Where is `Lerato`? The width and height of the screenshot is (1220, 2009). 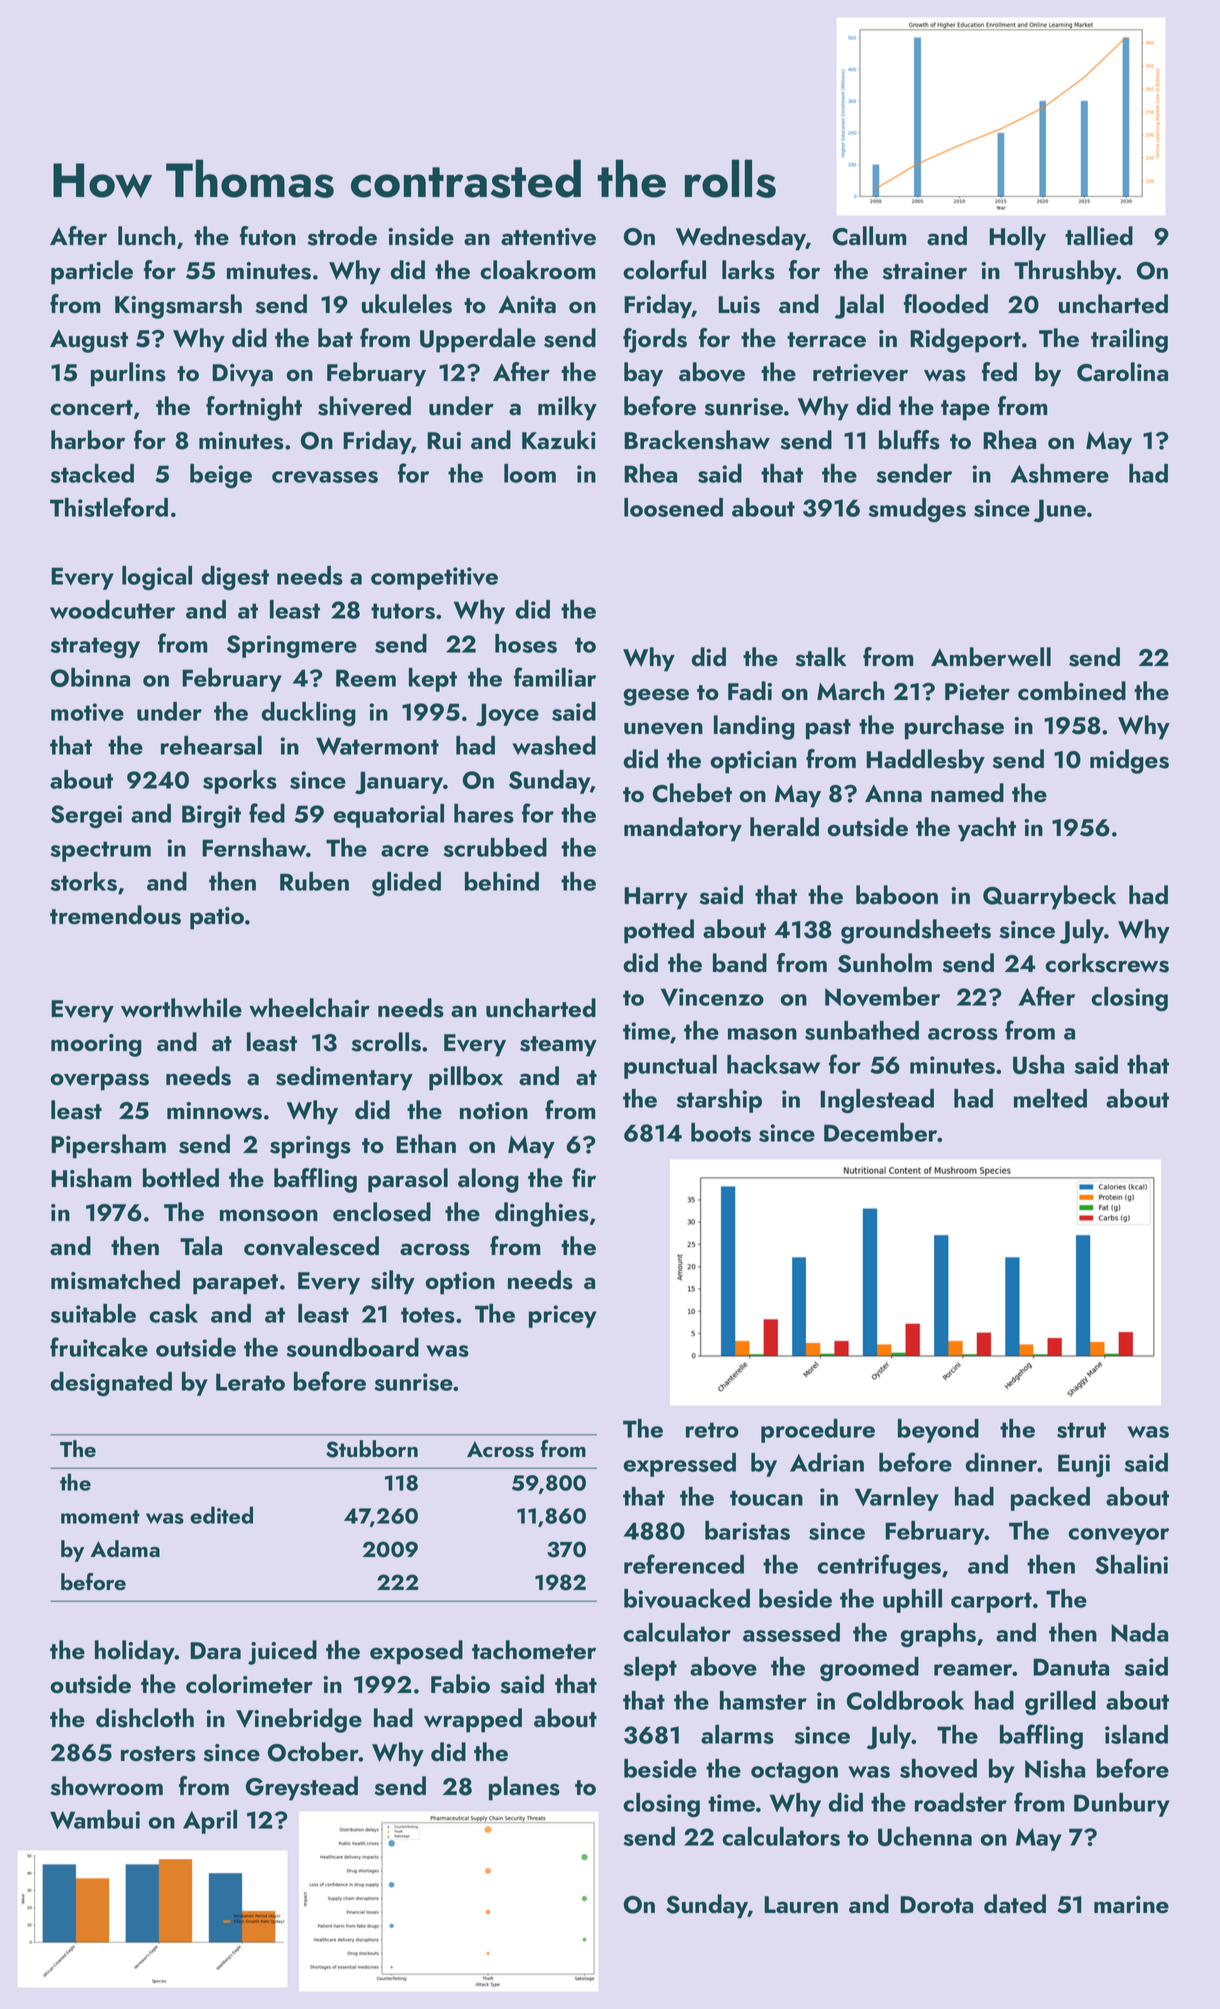 Lerato is located at coordinates (250, 1382).
